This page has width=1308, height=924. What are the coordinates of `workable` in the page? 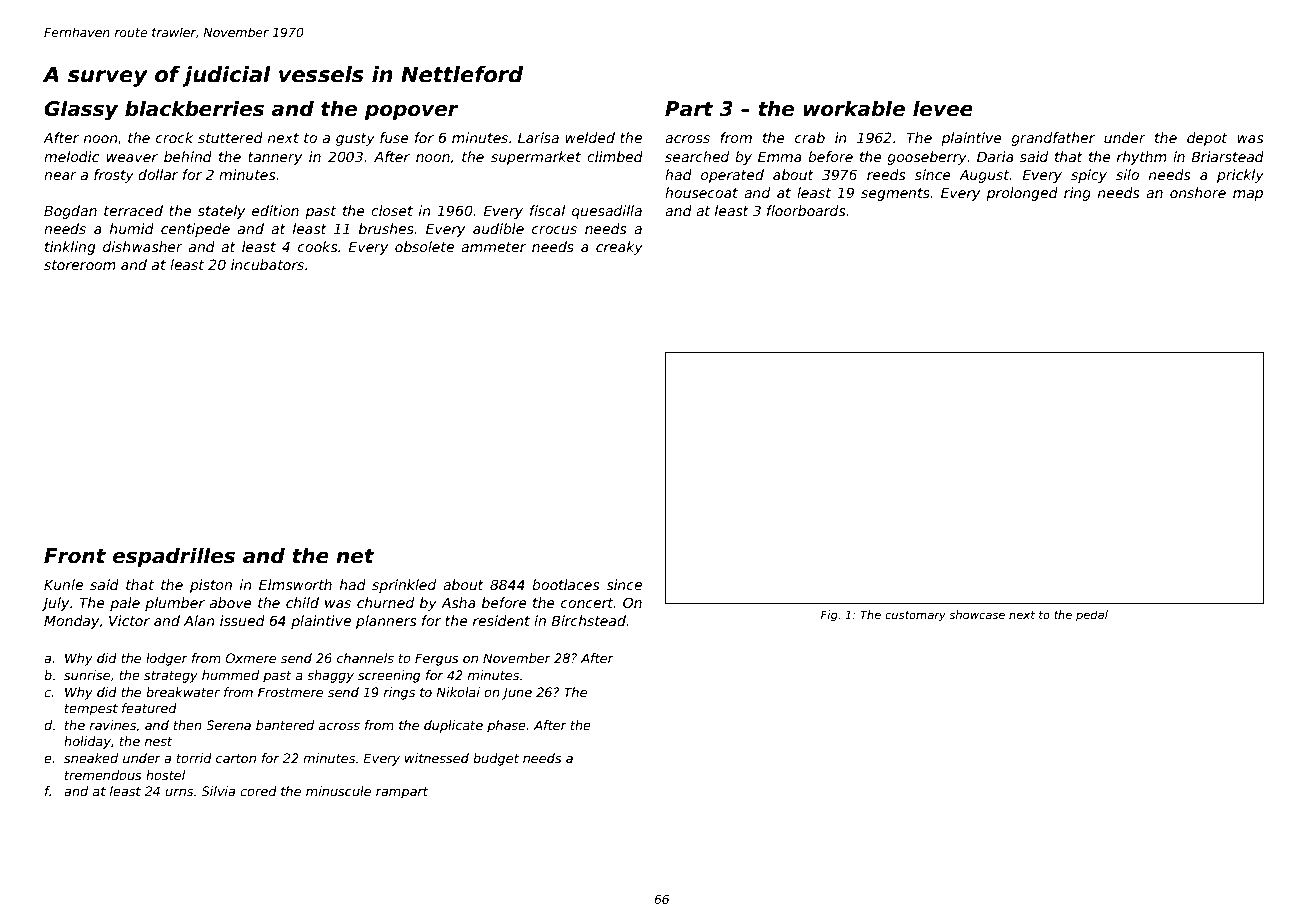 It's located at (854, 108).
